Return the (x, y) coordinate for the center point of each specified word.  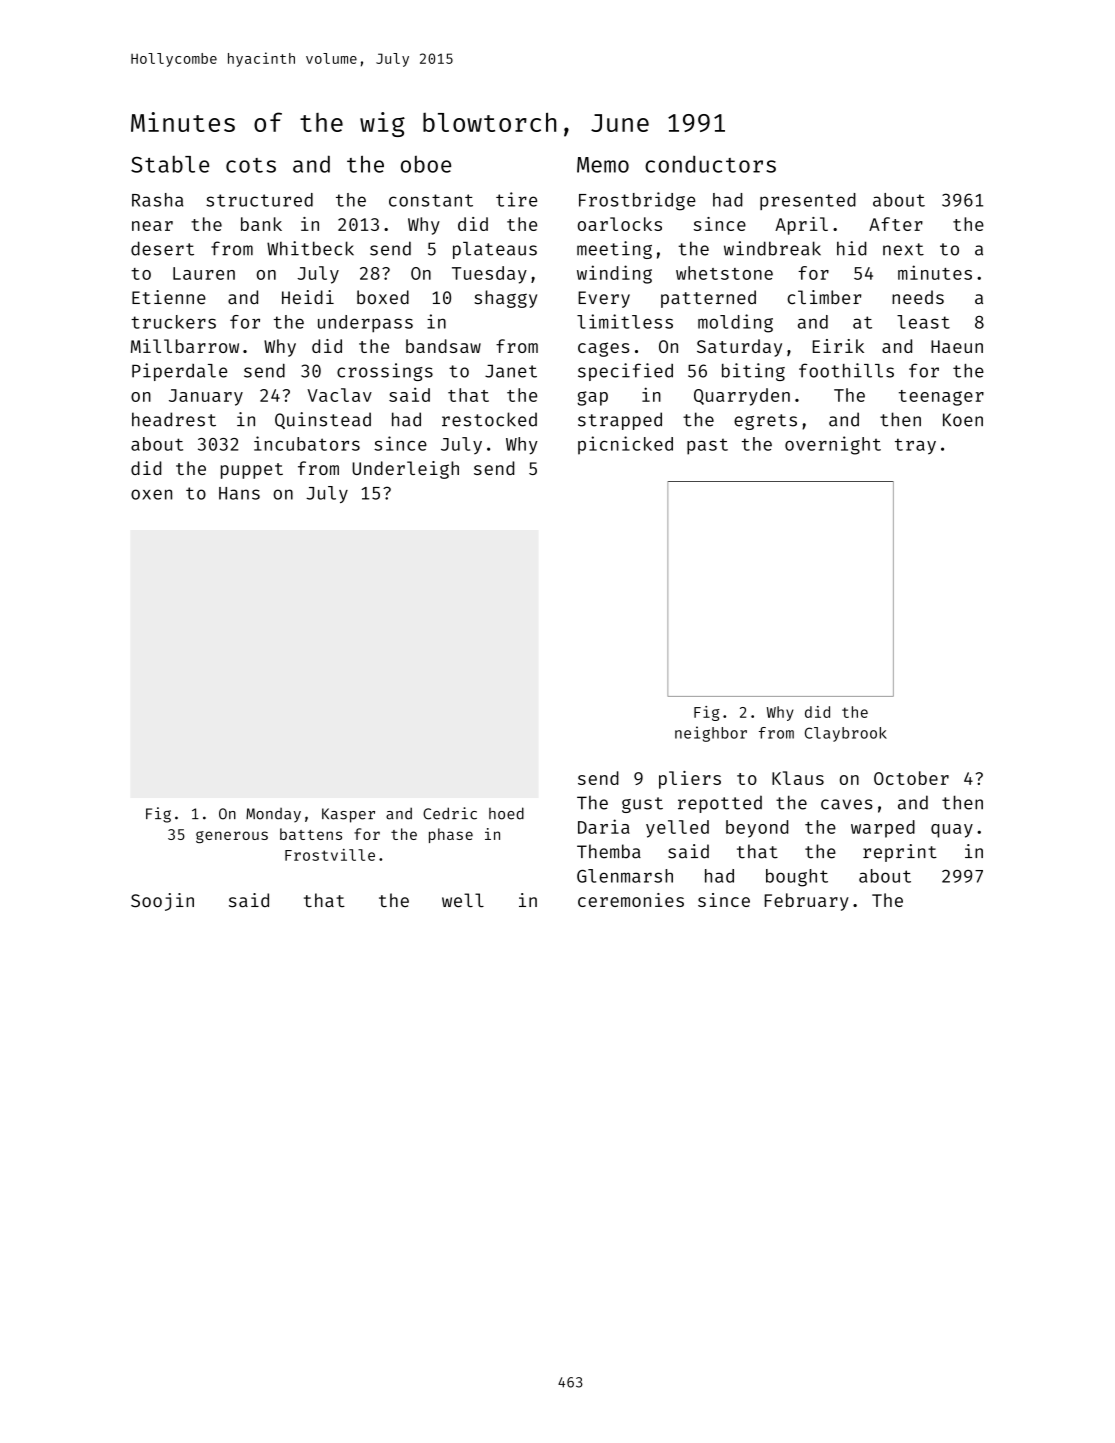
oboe (426, 164)
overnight (833, 445)
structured (259, 200)
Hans (239, 493)
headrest (174, 419)
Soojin (162, 902)
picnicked (625, 445)
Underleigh (405, 470)
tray (915, 447)
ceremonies (631, 900)
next (903, 249)
